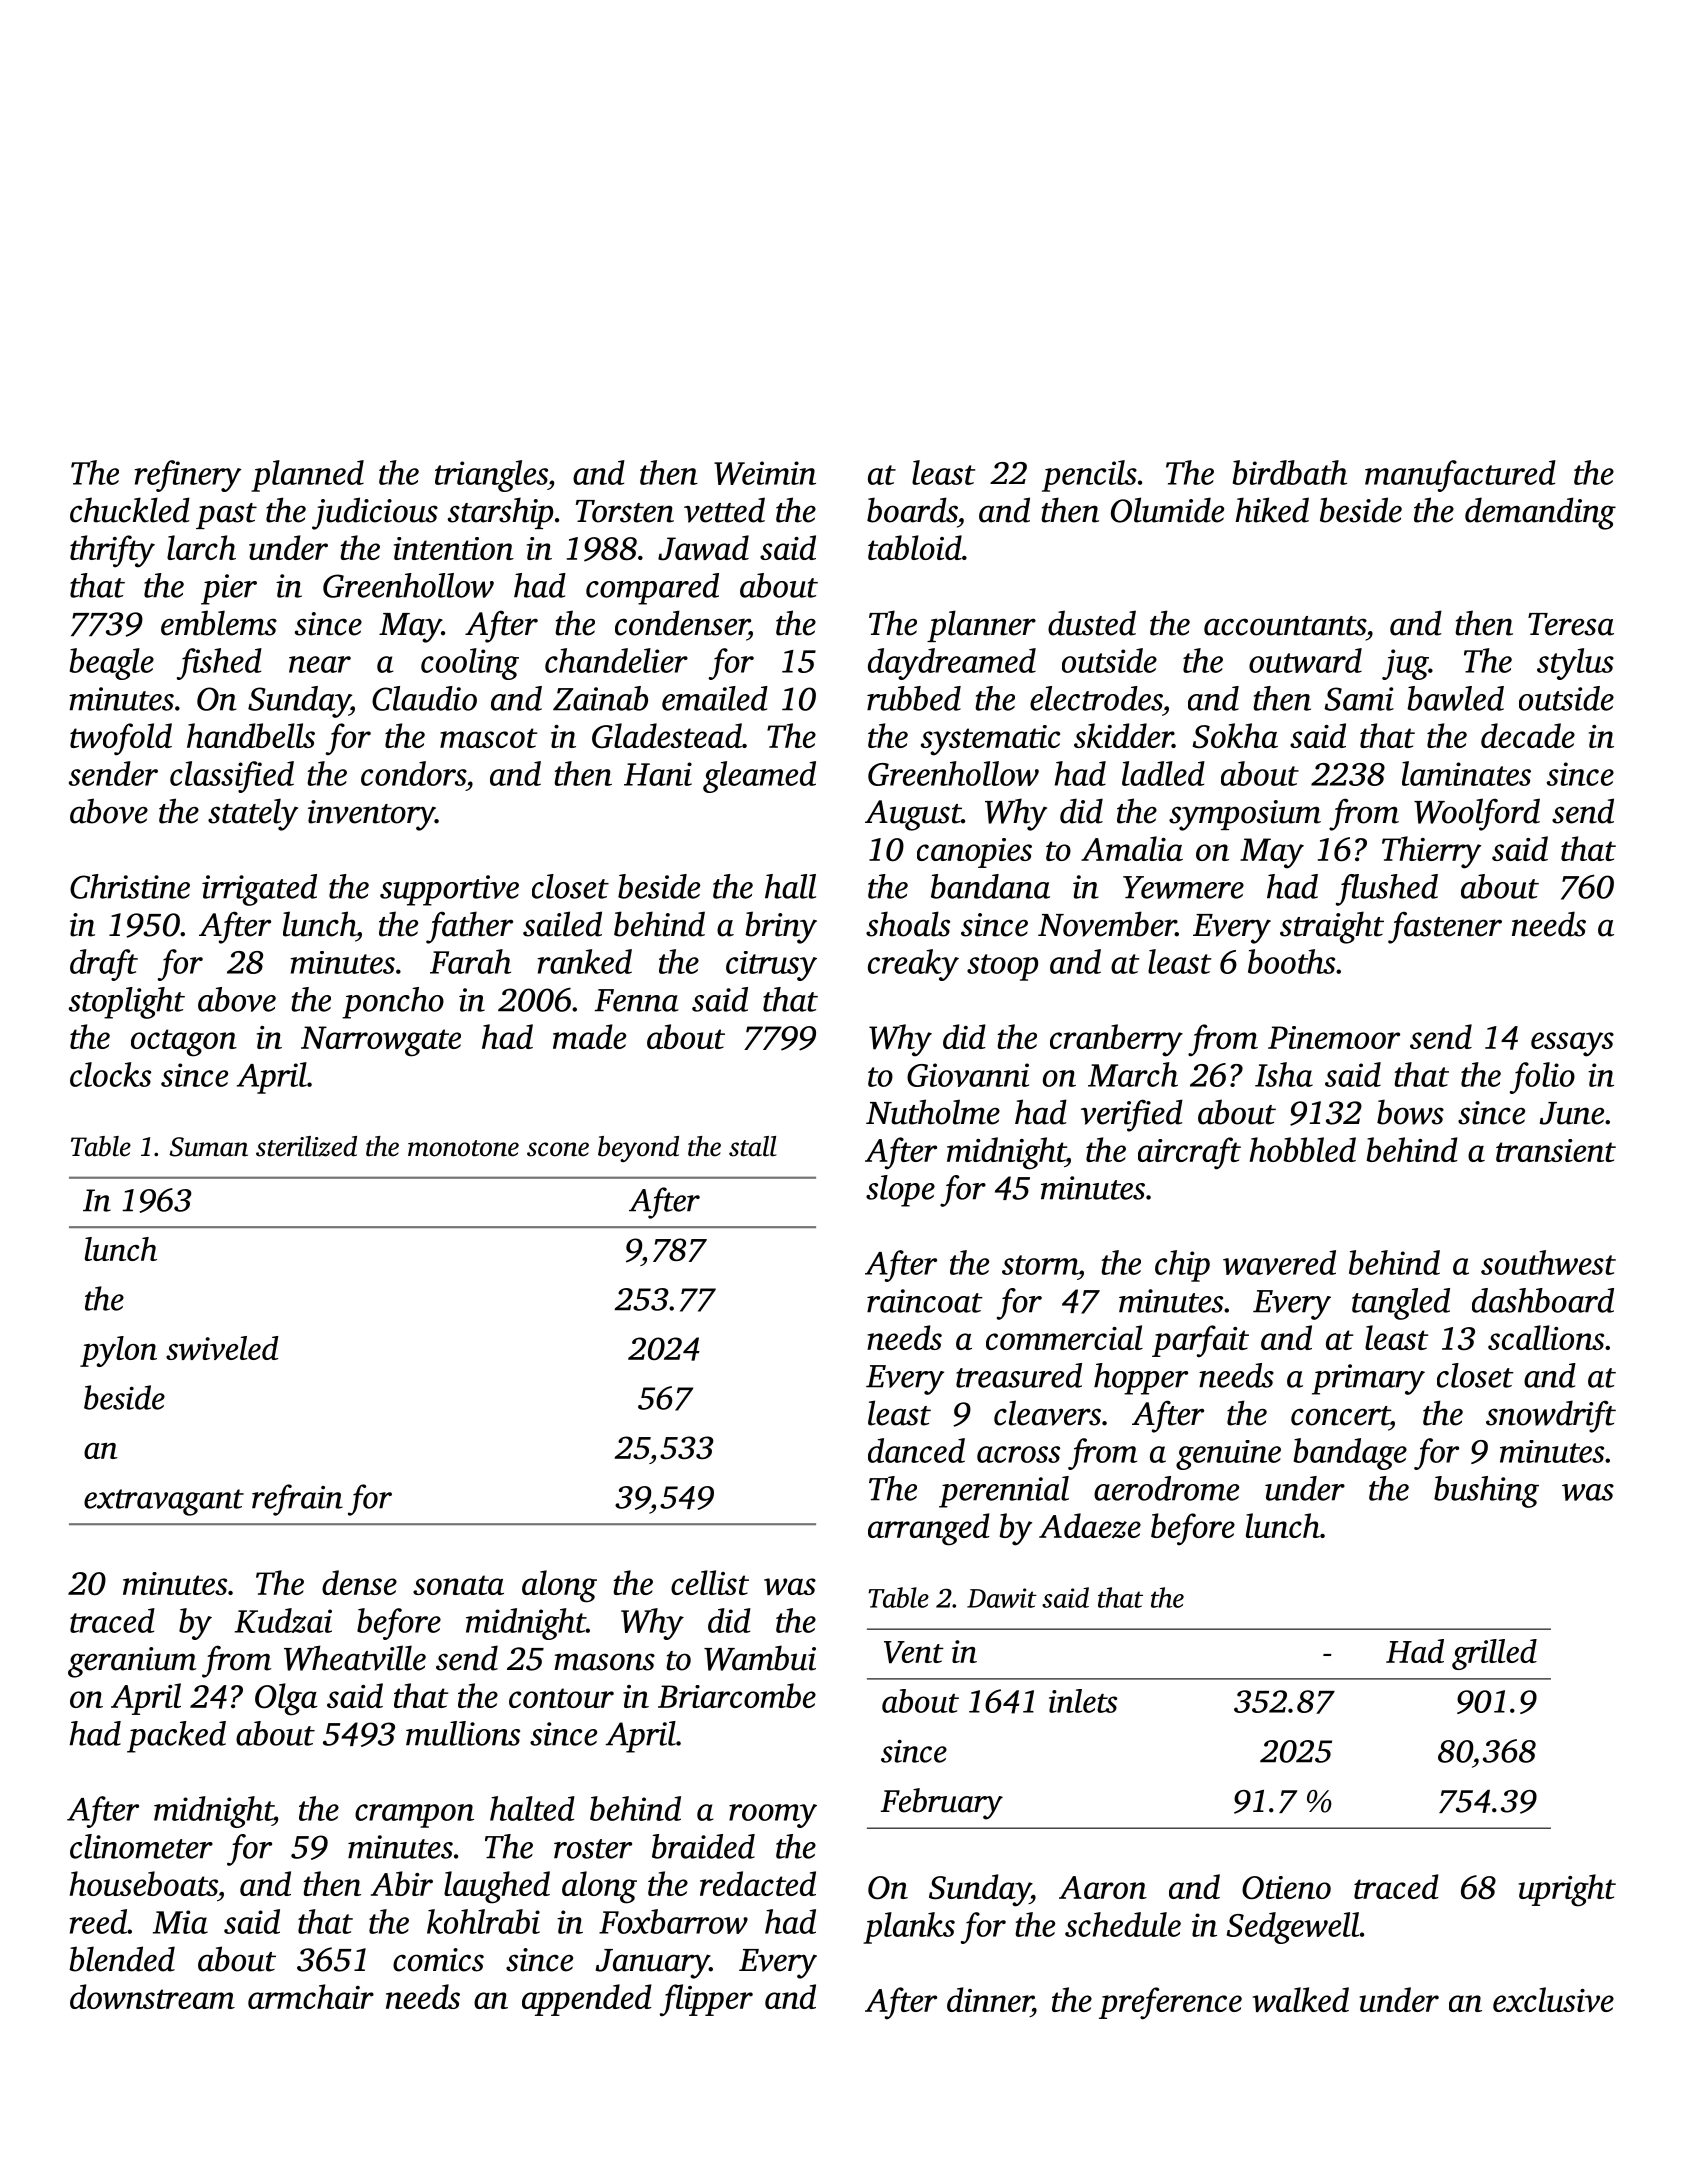 This page has width=1683, height=2178. Describe the element at coordinates (765, 473) in the page. I see `Weimin` at that location.
